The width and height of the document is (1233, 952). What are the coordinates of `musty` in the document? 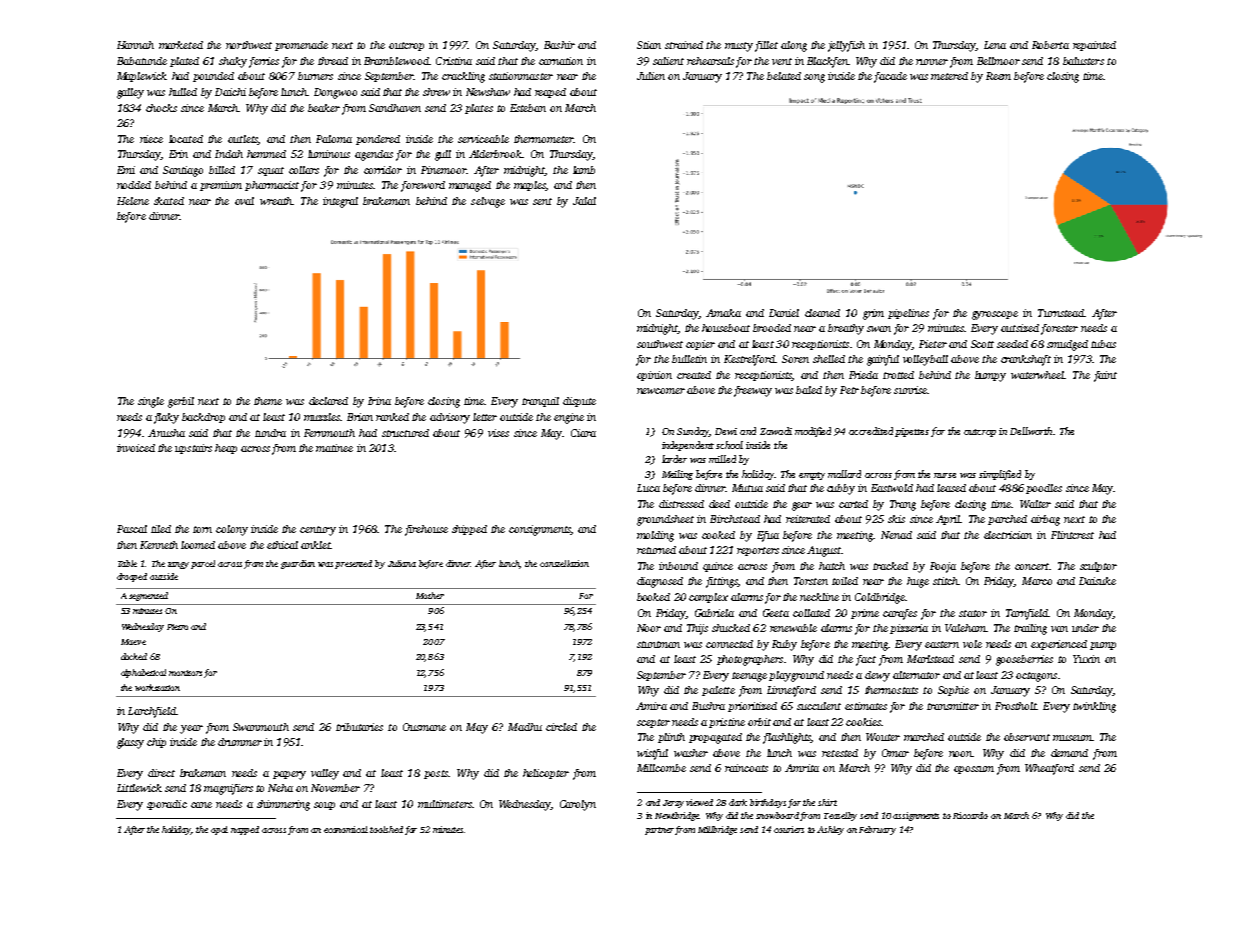 It's located at (739, 47).
